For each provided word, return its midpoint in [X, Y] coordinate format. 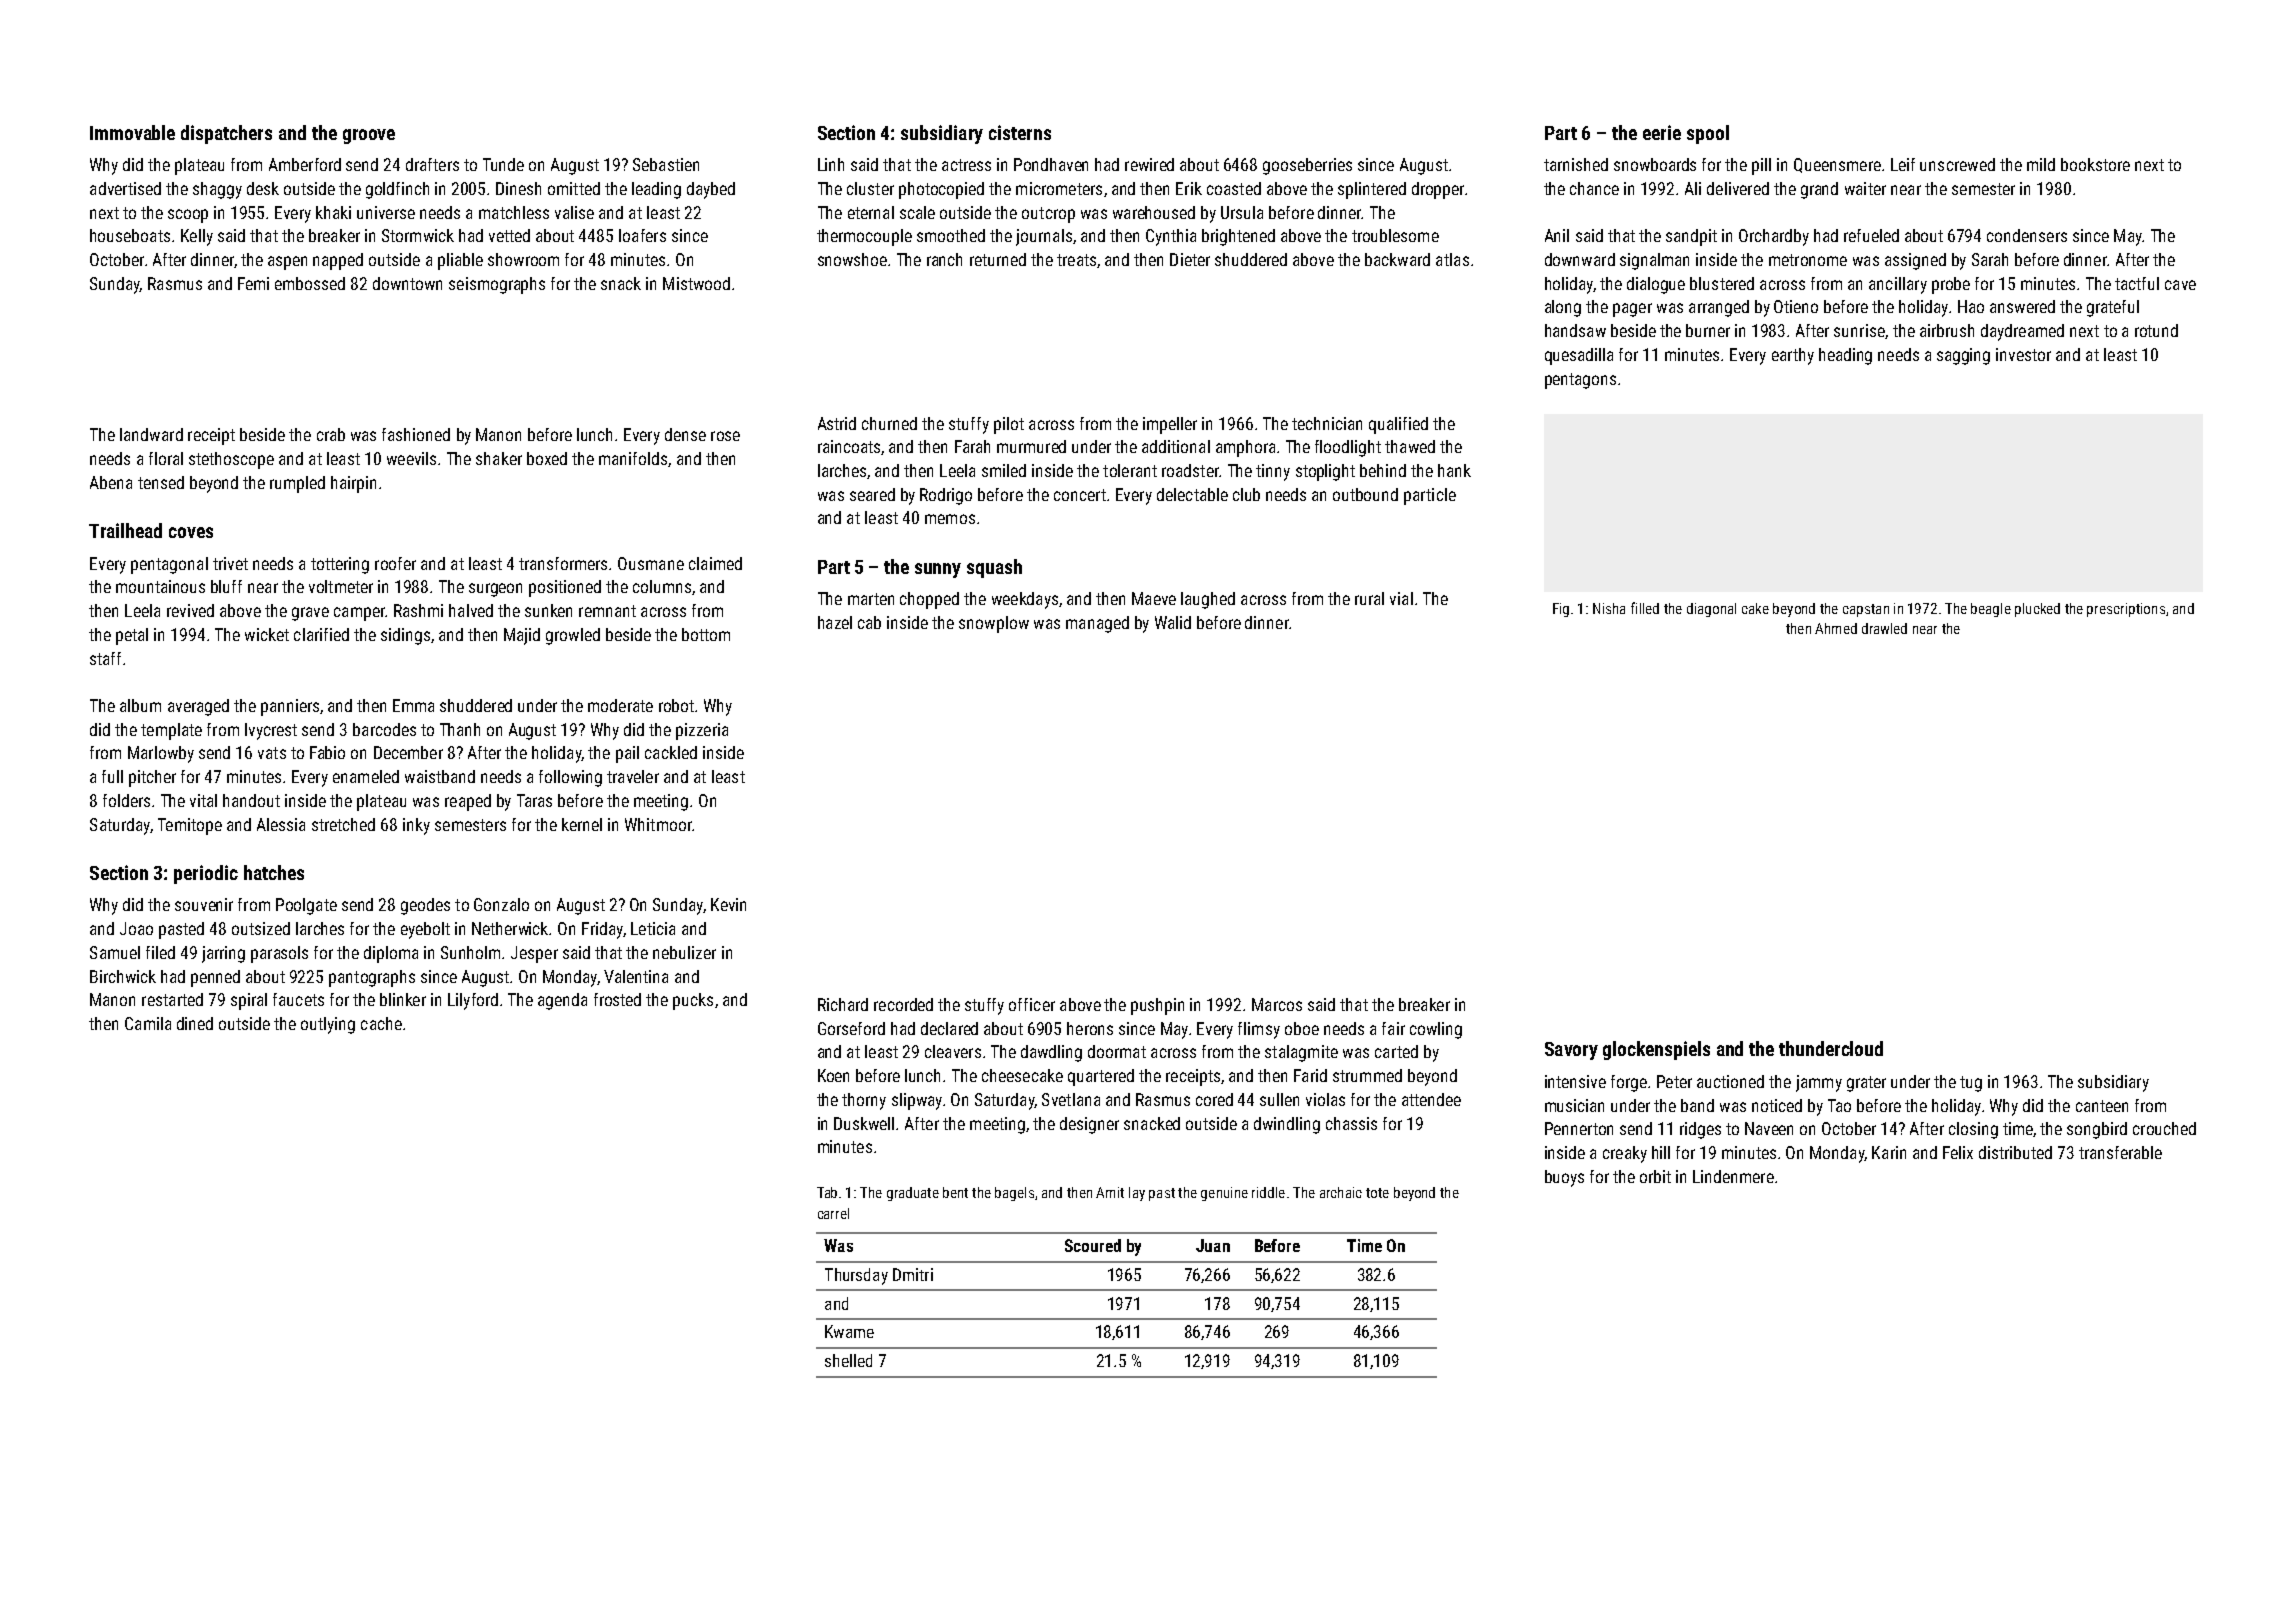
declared [949, 1028]
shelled [848, 1360]
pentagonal [169, 565]
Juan [1213, 1245]
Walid [1173, 622]
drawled [1884, 628]
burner [1708, 330]
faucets [298, 999]
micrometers [1059, 188]
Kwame [849, 1331]
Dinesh [518, 188]
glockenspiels [1656, 1050]
